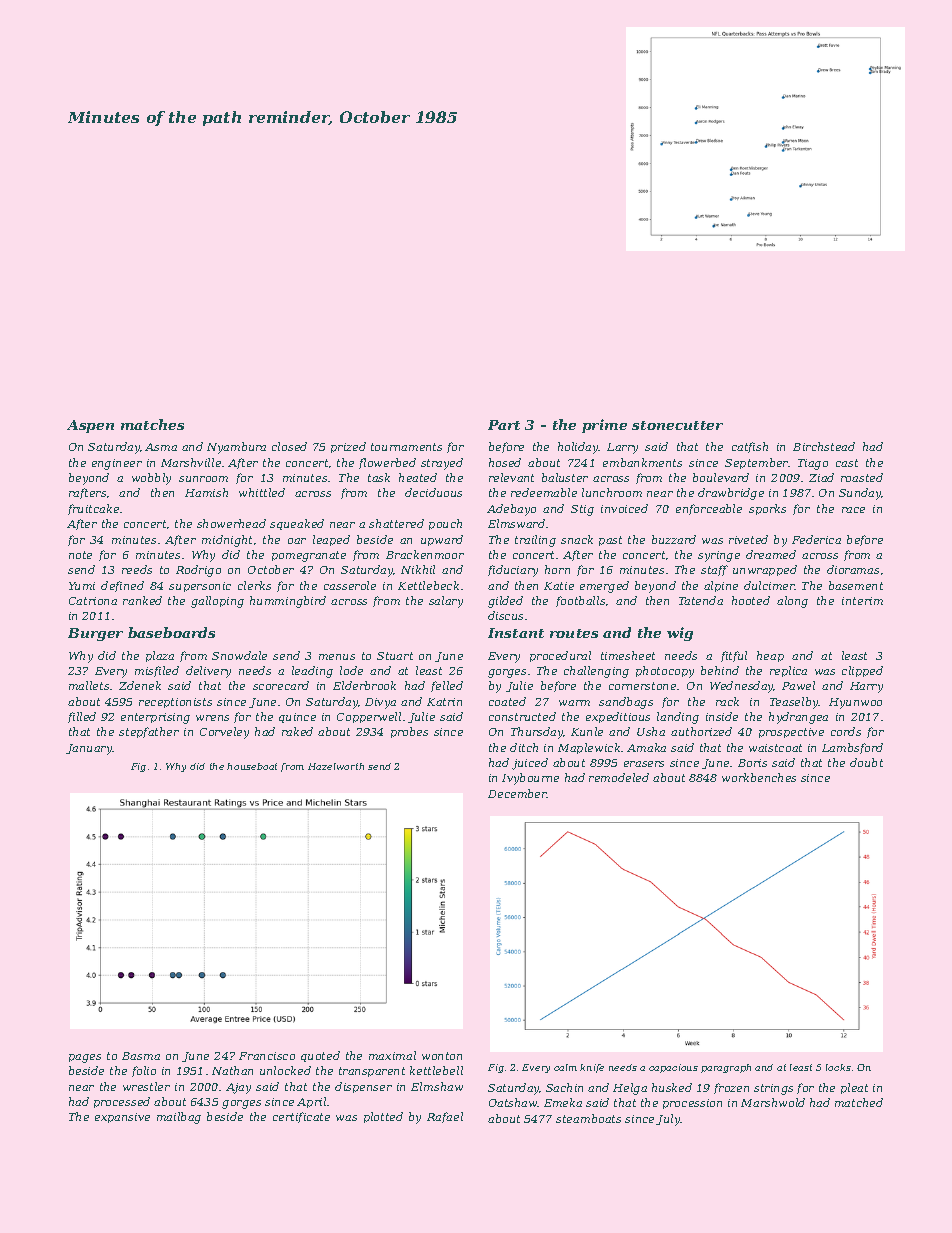 Image resolution: width=952 pixels, height=1233 pixels. Describe the element at coordinates (208, 672) in the image. I see `delivery` at that location.
